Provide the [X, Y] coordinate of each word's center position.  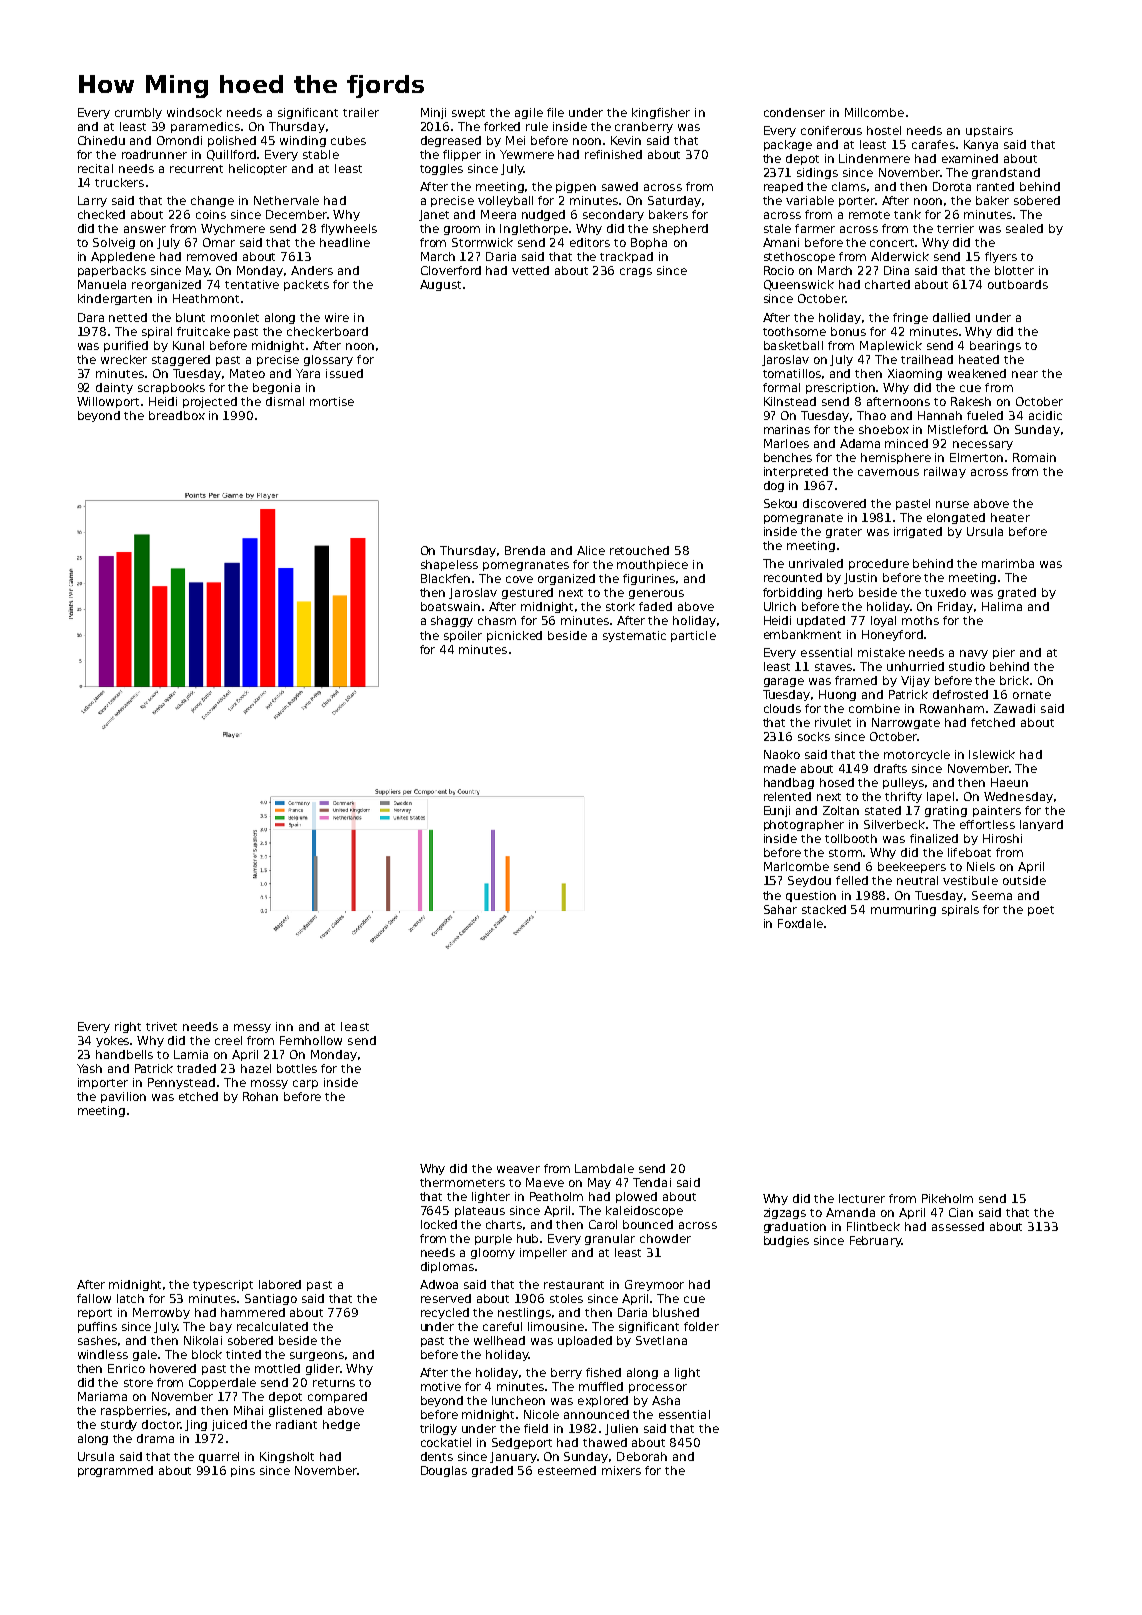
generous [656, 594]
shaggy [452, 621]
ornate [1032, 695]
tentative [252, 284]
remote [869, 215]
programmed [115, 1471]
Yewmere [527, 154]
